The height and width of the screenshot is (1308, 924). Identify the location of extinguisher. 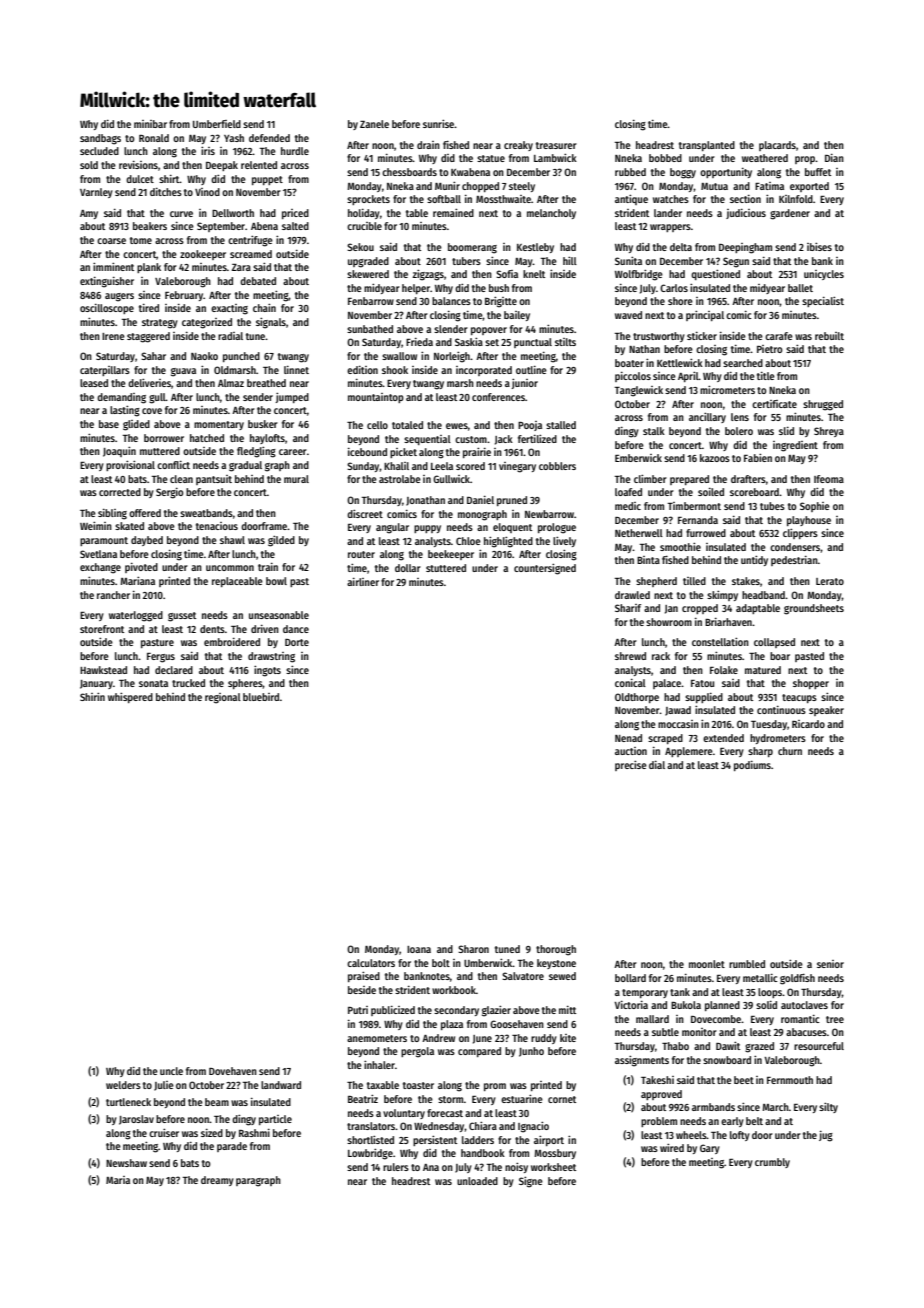
(107, 282).
